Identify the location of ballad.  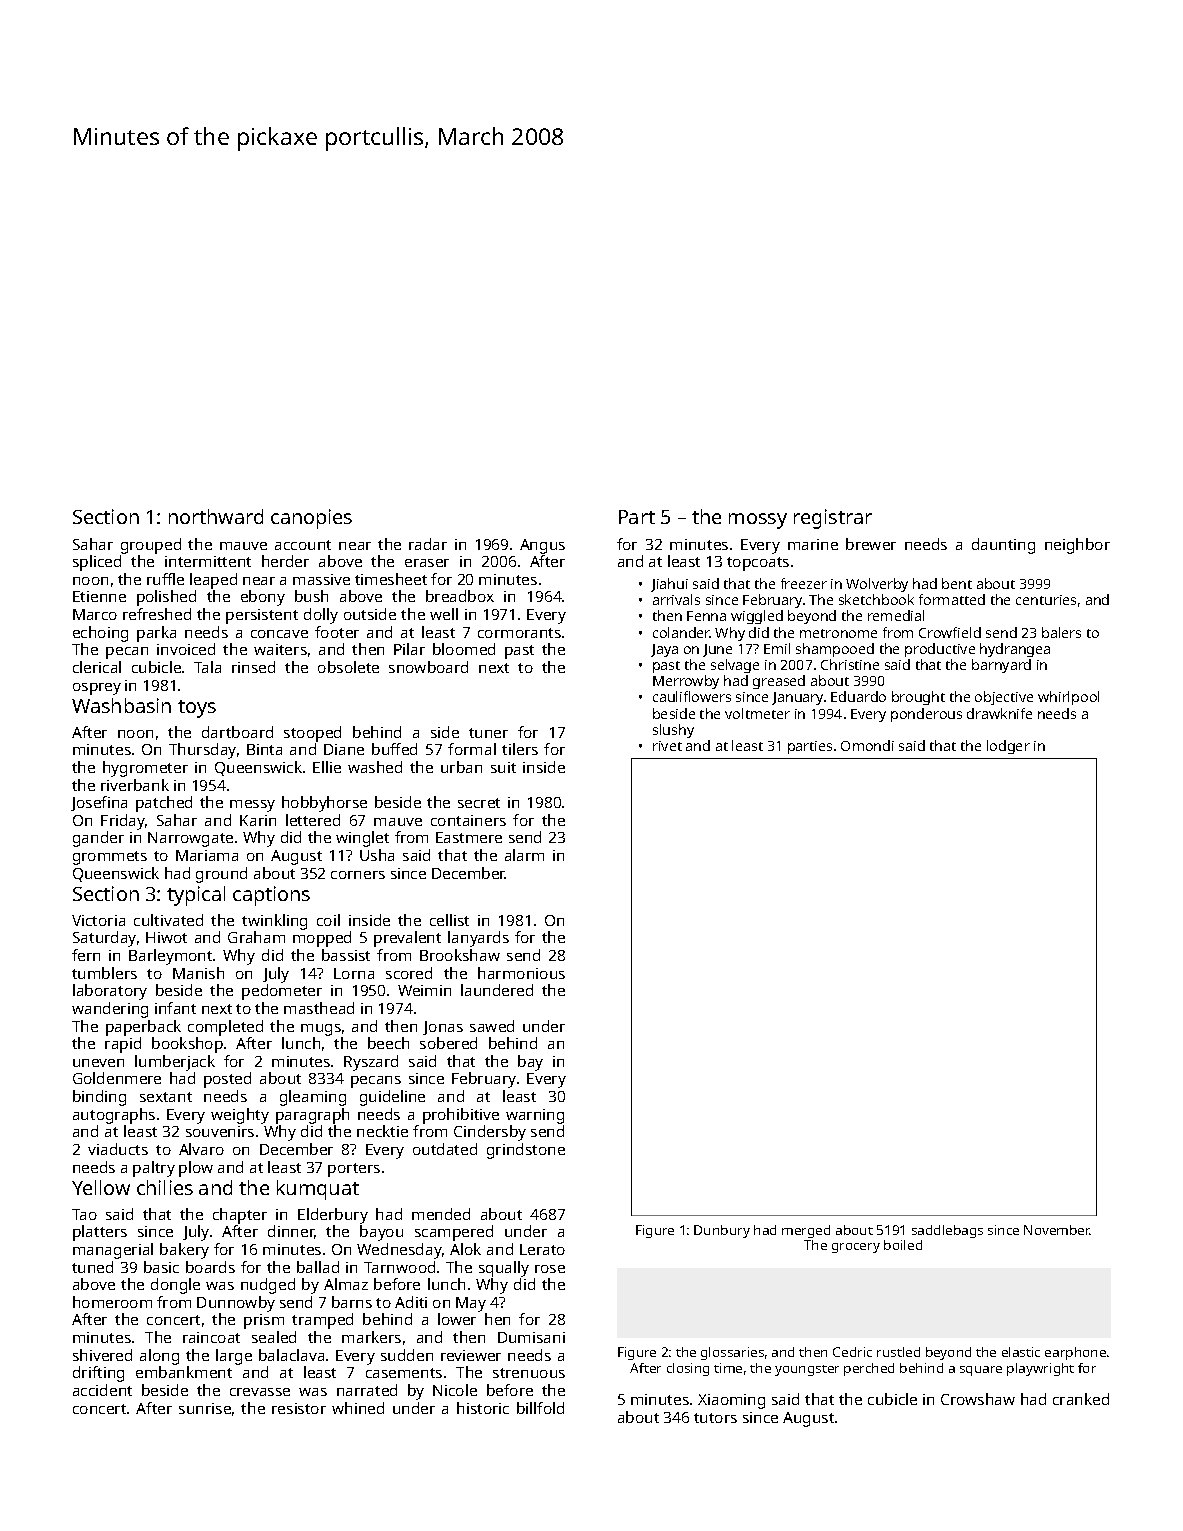
(318, 1267).
